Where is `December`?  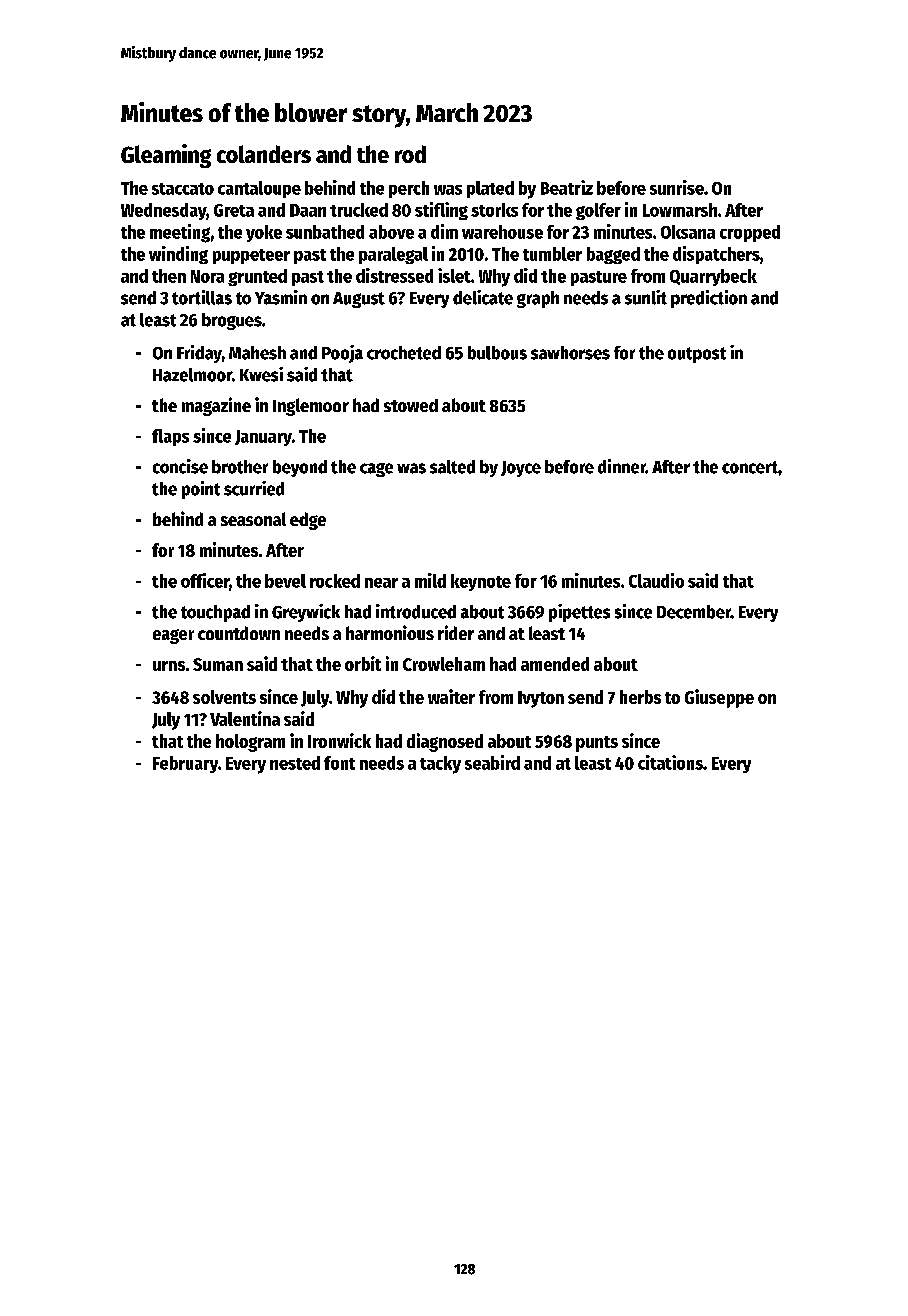
December is located at coordinates (694, 612).
